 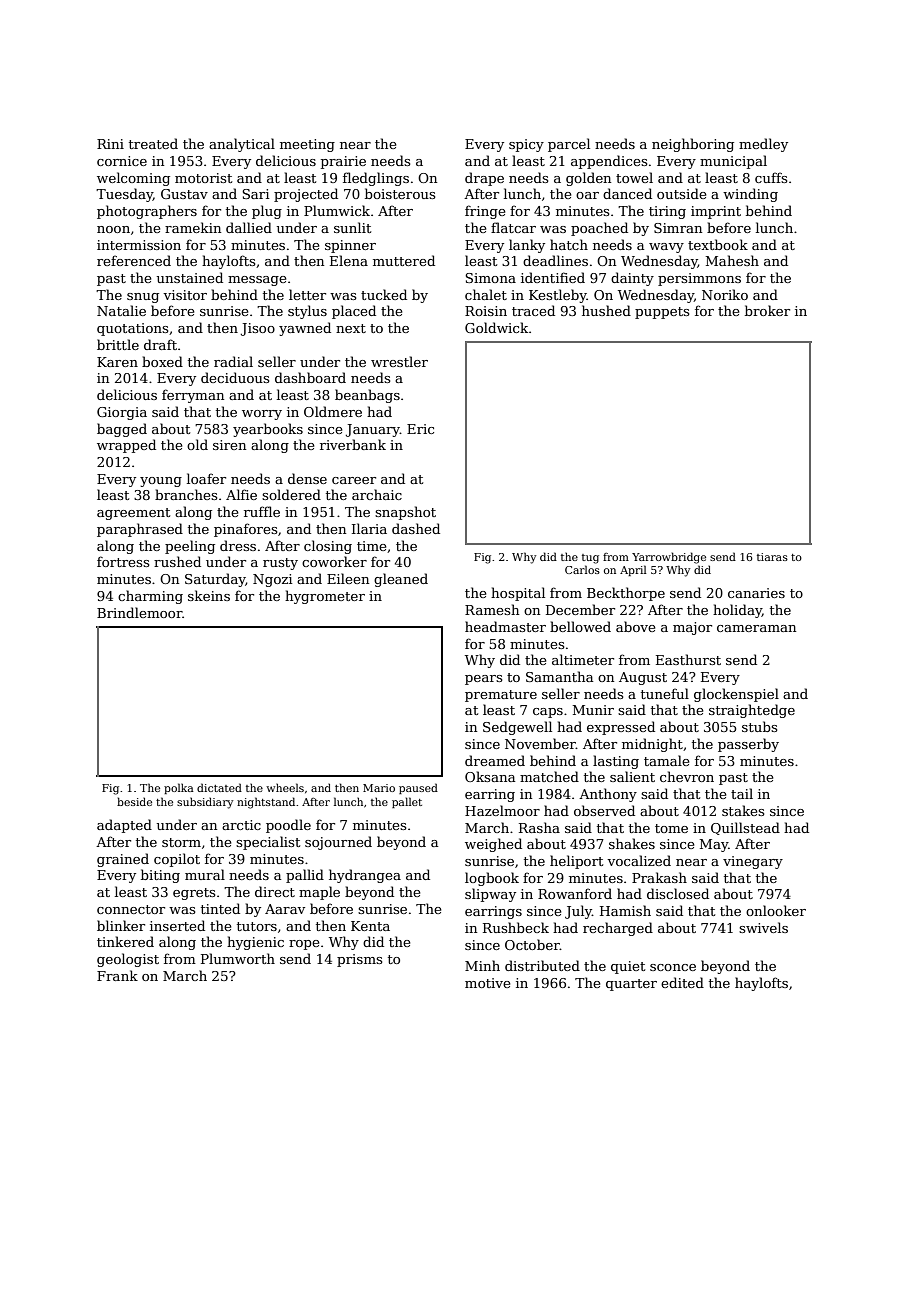 I want to click on glockenspiel, so click(x=736, y=695).
